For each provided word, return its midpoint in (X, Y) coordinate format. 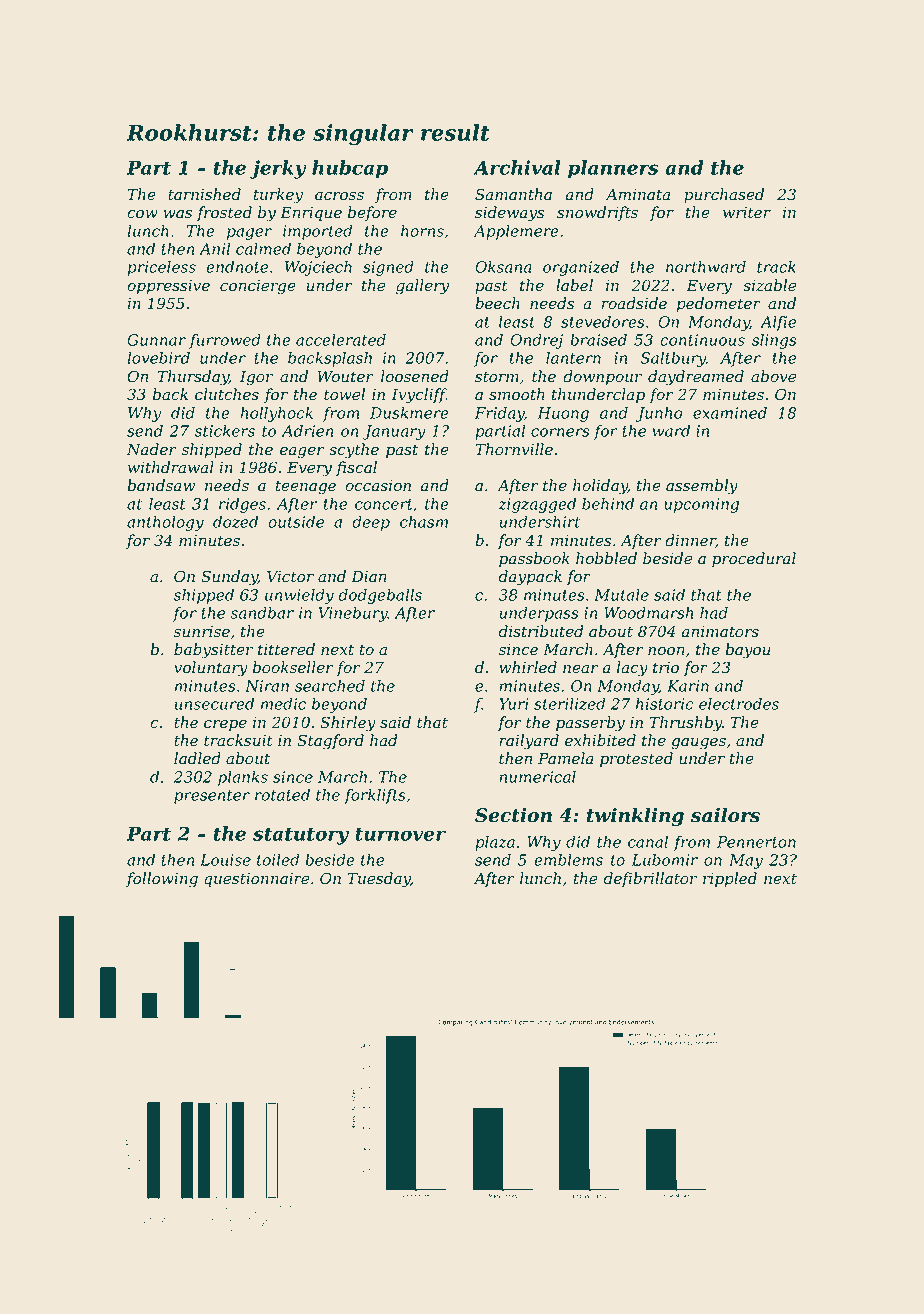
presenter (212, 797)
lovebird (158, 358)
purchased (724, 195)
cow (142, 214)
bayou (748, 651)
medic (283, 704)
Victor (290, 576)
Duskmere (409, 413)
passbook (534, 559)
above (773, 376)
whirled (528, 667)
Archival (517, 167)
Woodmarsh (648, 613)
